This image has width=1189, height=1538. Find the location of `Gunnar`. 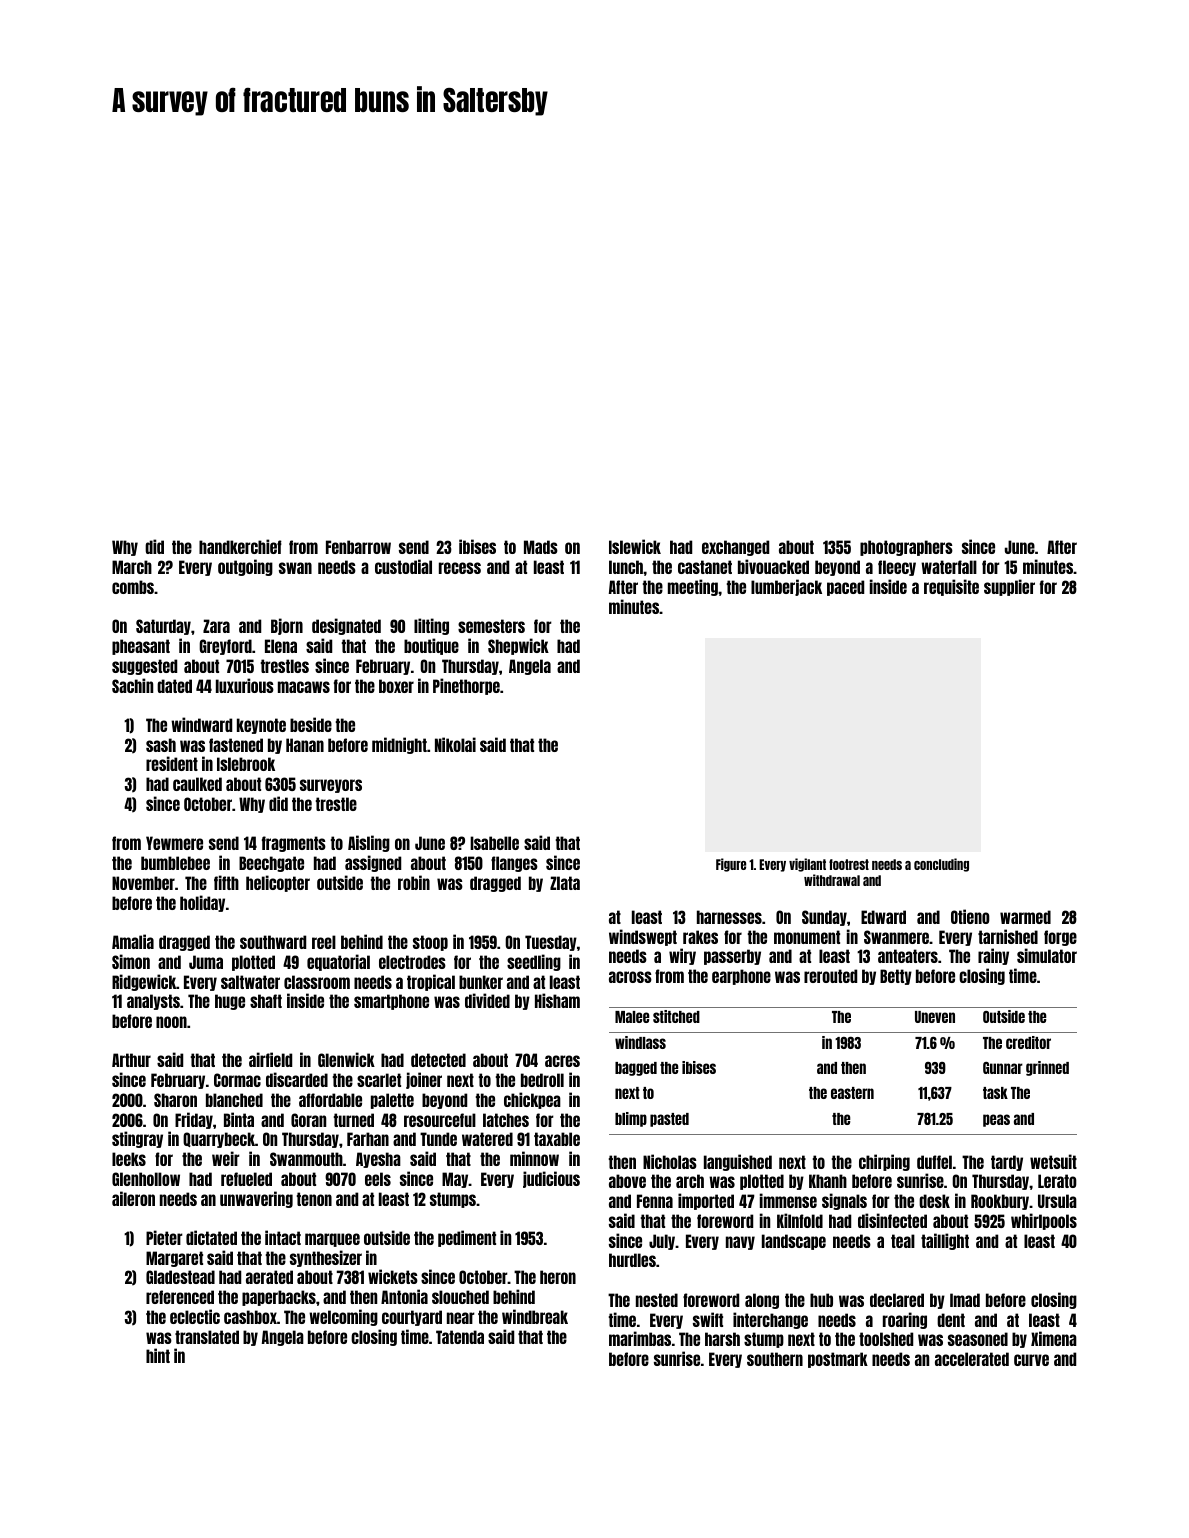

Gunnar is located at coordinates (1003, 1068).
